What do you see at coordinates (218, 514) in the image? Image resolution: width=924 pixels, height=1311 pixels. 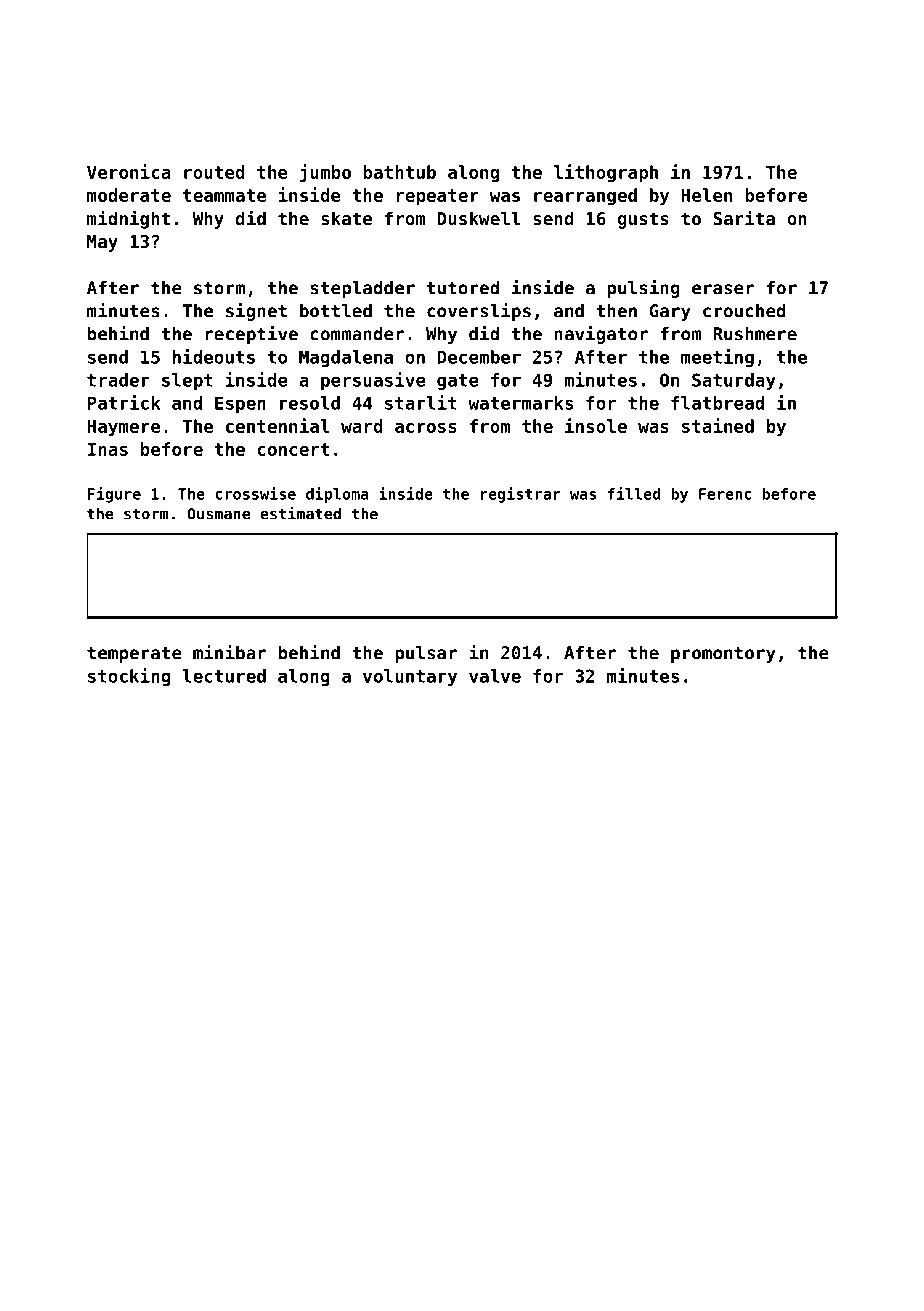 I see `Ousmane` at bounding box center [218, 514].
